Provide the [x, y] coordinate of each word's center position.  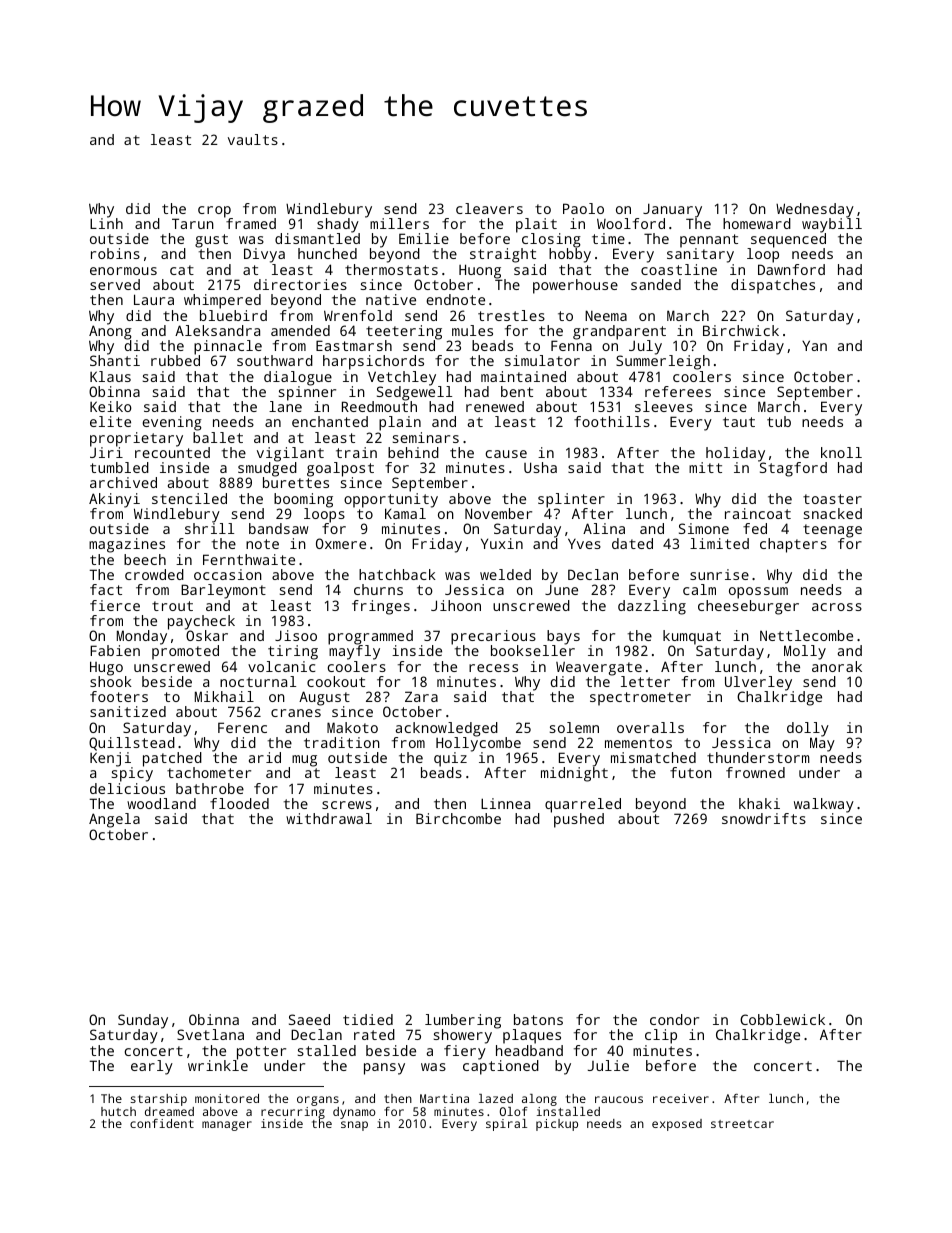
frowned [755, 772]
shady [338, 225]
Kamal [405, 513]
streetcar [742, 1124]
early [152, 1067]
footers [119, 696]
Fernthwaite [249, 559]
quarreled [583, 805]
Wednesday [815, 210]
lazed [495, 1098]
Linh [106, 223]
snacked [833, 513]
